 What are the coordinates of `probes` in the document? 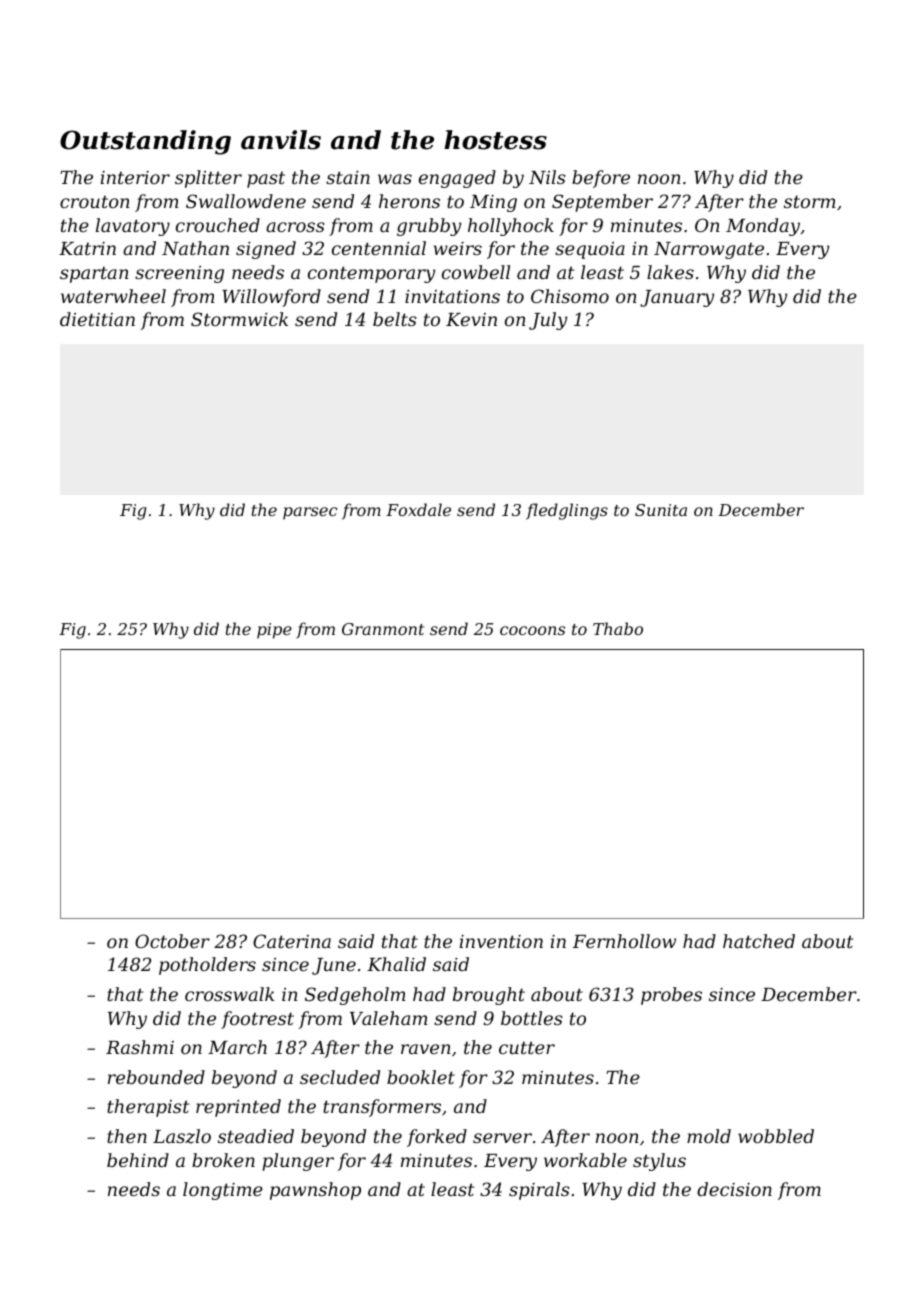 It's located at (671, 996).
